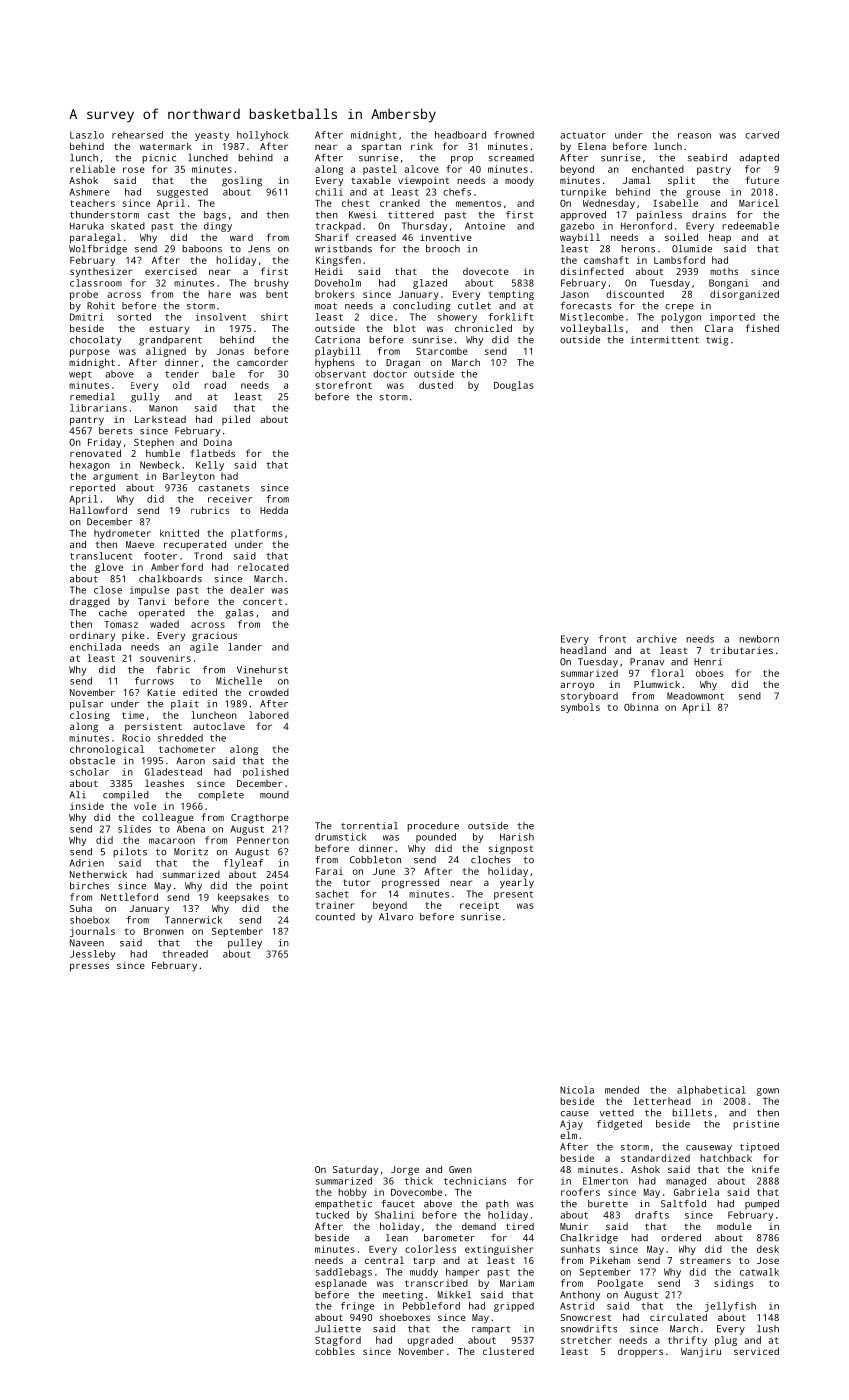 Image resolution: width=849 pixels, height=1400 pixels. What do you see at coordinates (583, 650) in the page?
I see `headland` at bounding box center [583, 650].
